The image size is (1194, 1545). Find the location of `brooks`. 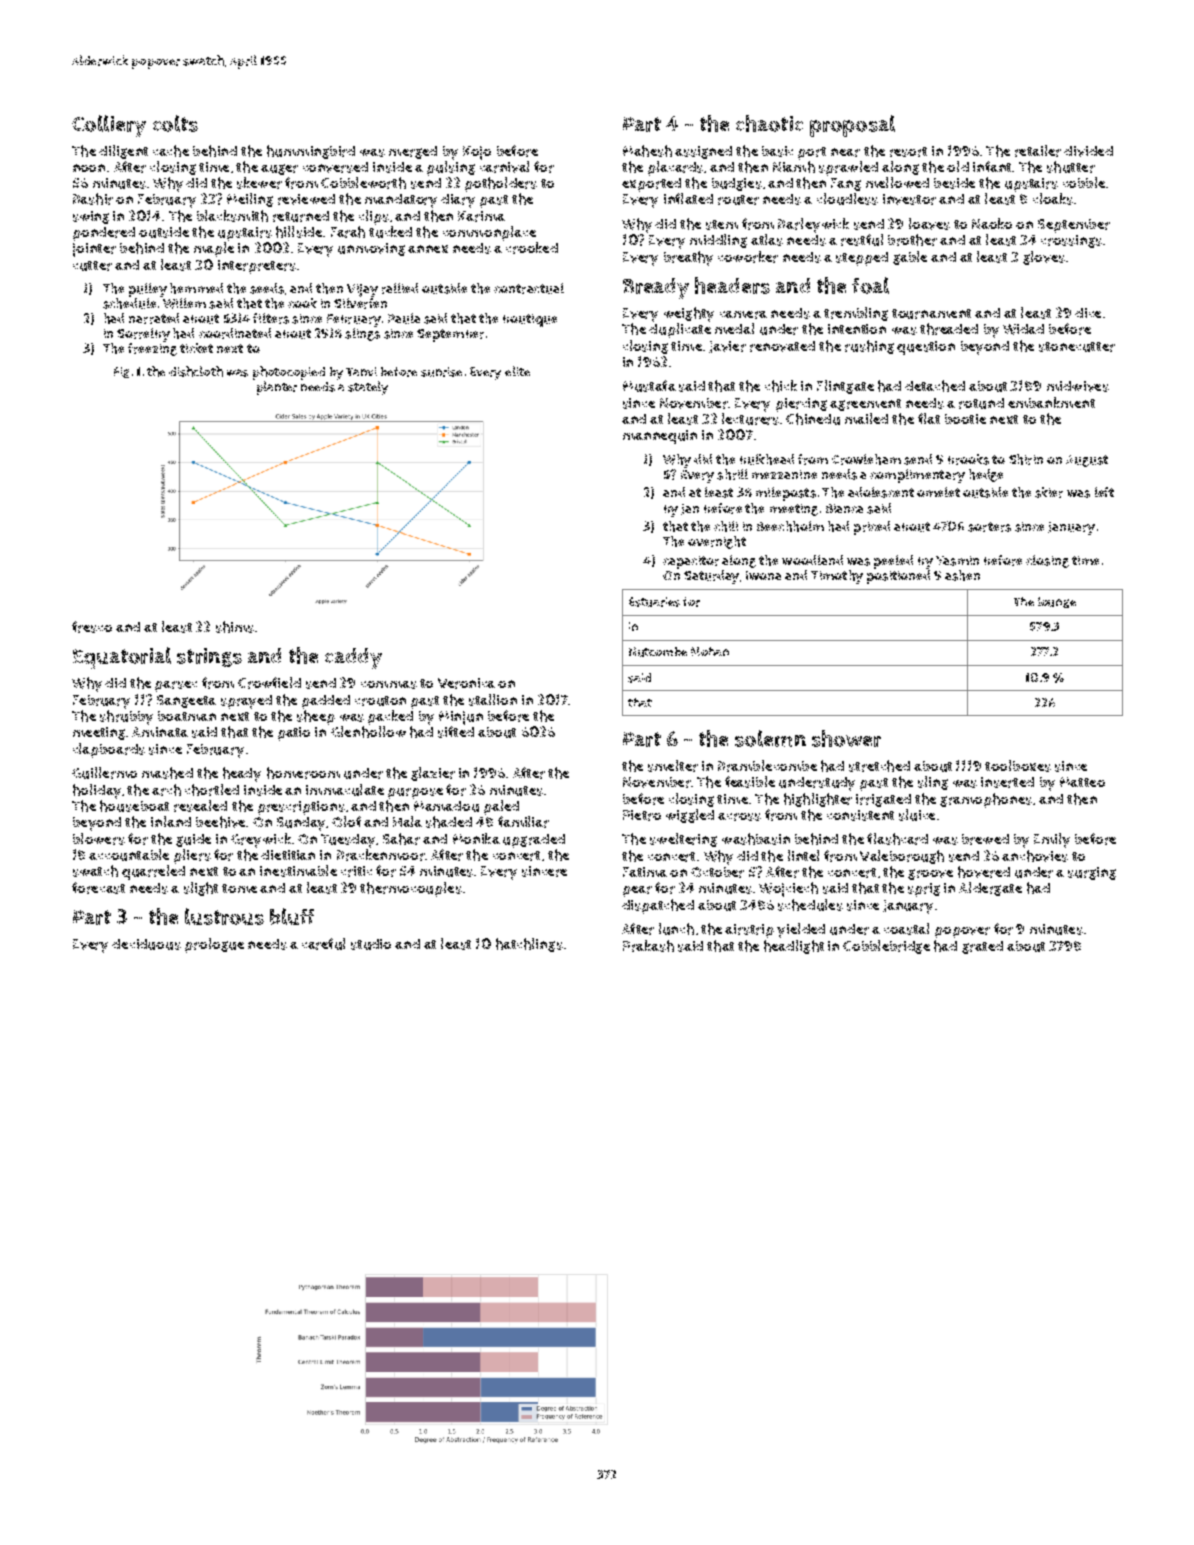

brooks is located at coordinates (968, 459).
